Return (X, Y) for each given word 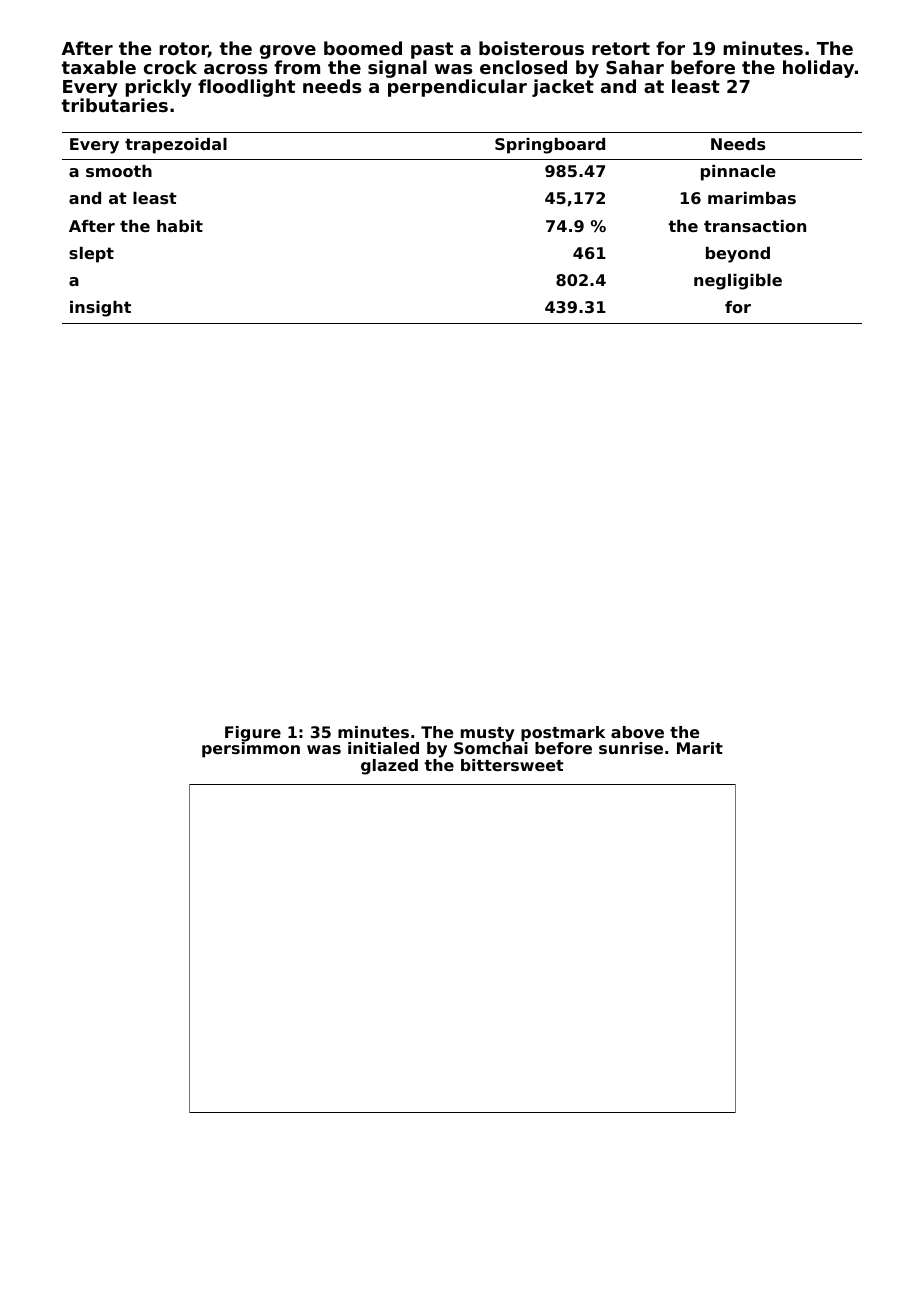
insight (100, 309)
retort (621, 48)
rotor (183, 50)
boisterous (531, 48)
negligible (738, 282)
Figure (253, 734)
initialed (383, 748)
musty (488, 734)
